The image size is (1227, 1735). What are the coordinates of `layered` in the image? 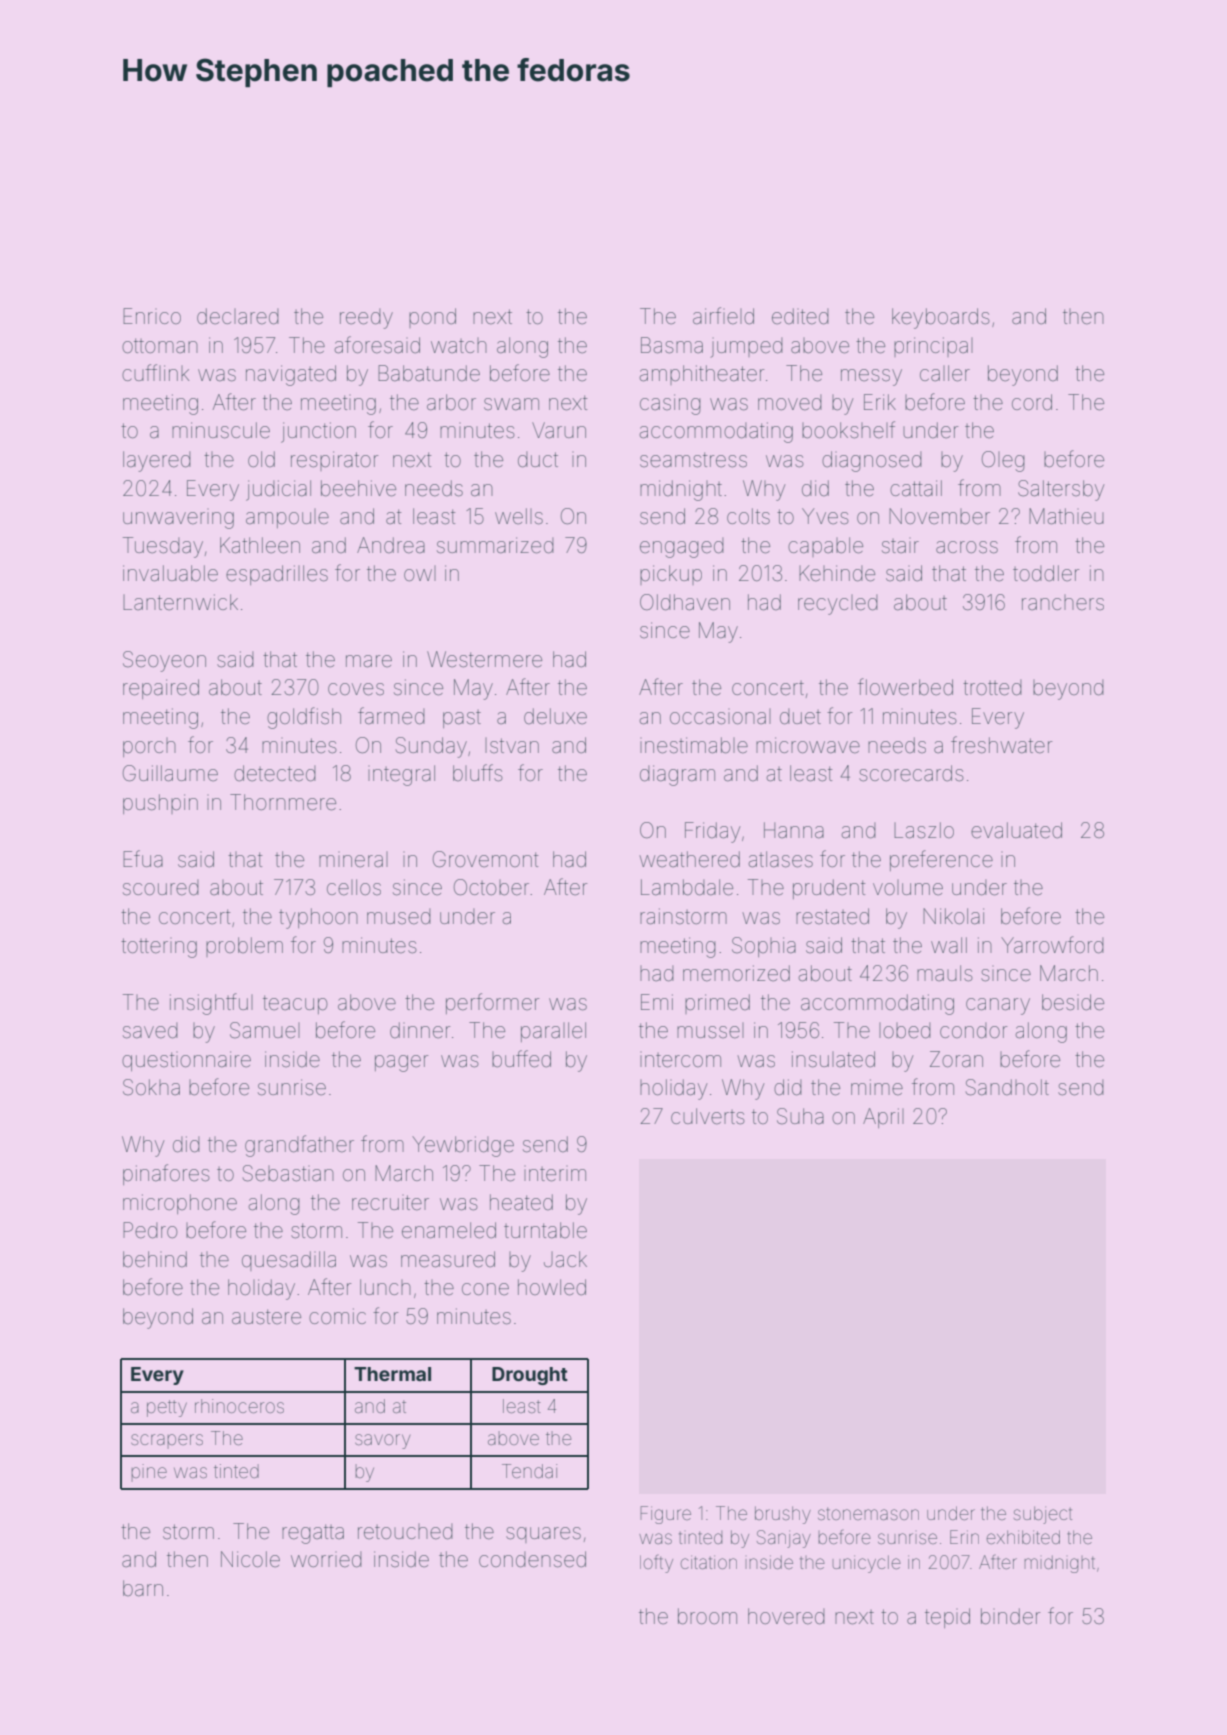 It's located at (157, 461).
